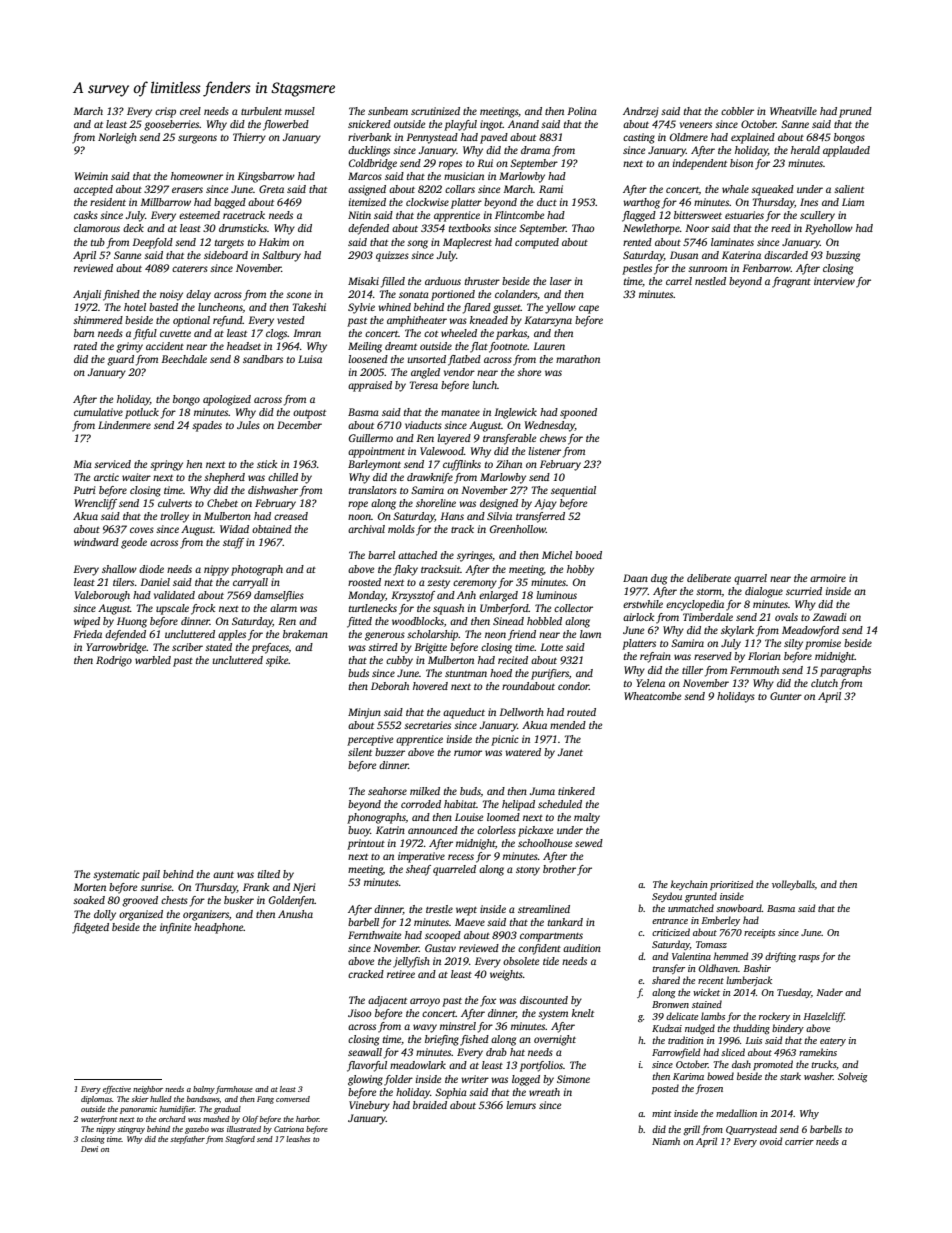  I want to click on lemurs, so click(521, 1105).
